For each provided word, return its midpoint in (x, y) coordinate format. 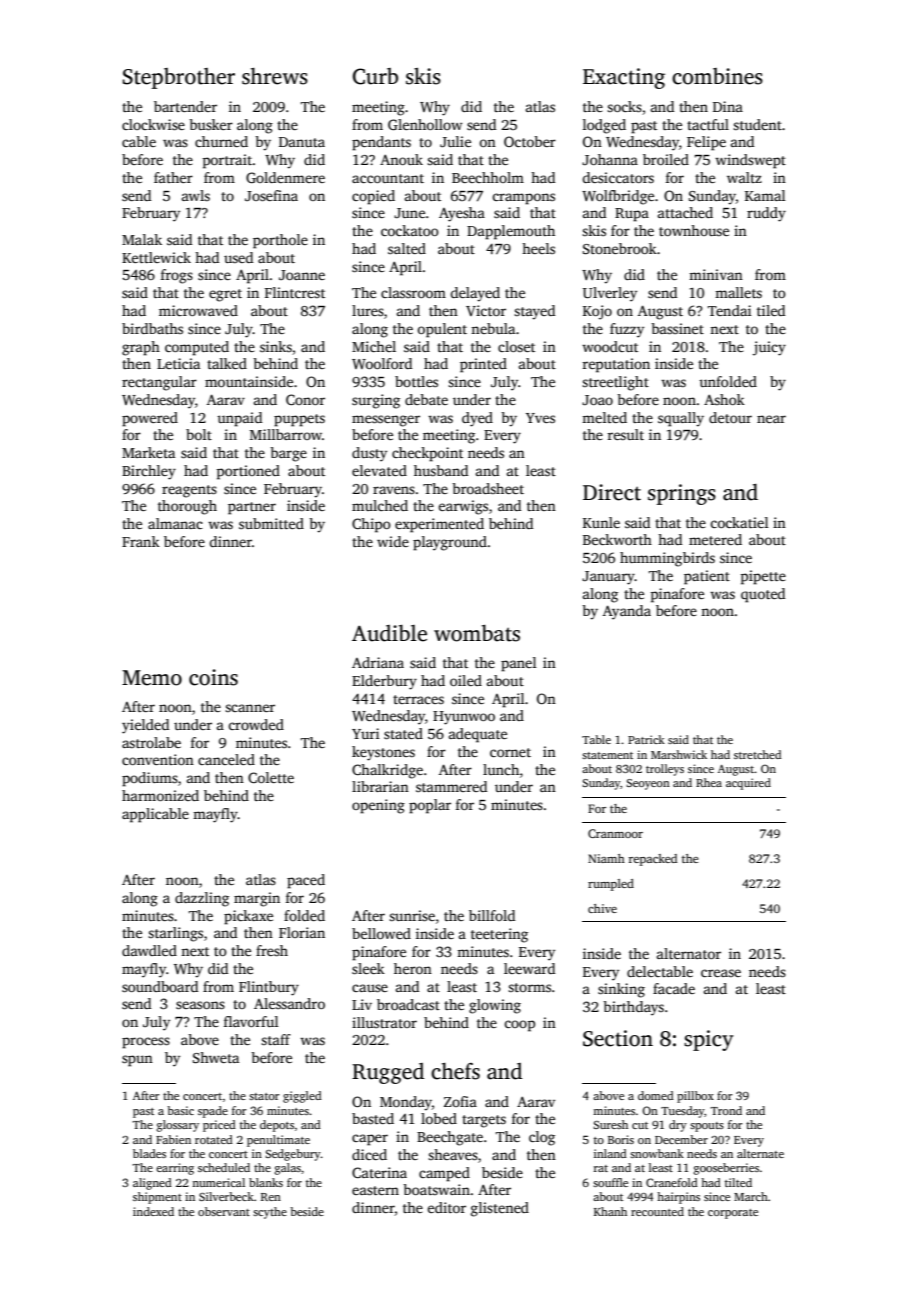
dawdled (149, 950)
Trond (726, 1110)
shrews (275, 76)
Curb (375, 76)
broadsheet (488, 488)
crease (721, 973)
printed (483, 365)
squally (681, 419)
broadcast (408, 1004)
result (625, 434)
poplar (430, 806)
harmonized (160, 795)
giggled (302, 1097)
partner (252, 508)
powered (150, 419)
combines (717, 76)
